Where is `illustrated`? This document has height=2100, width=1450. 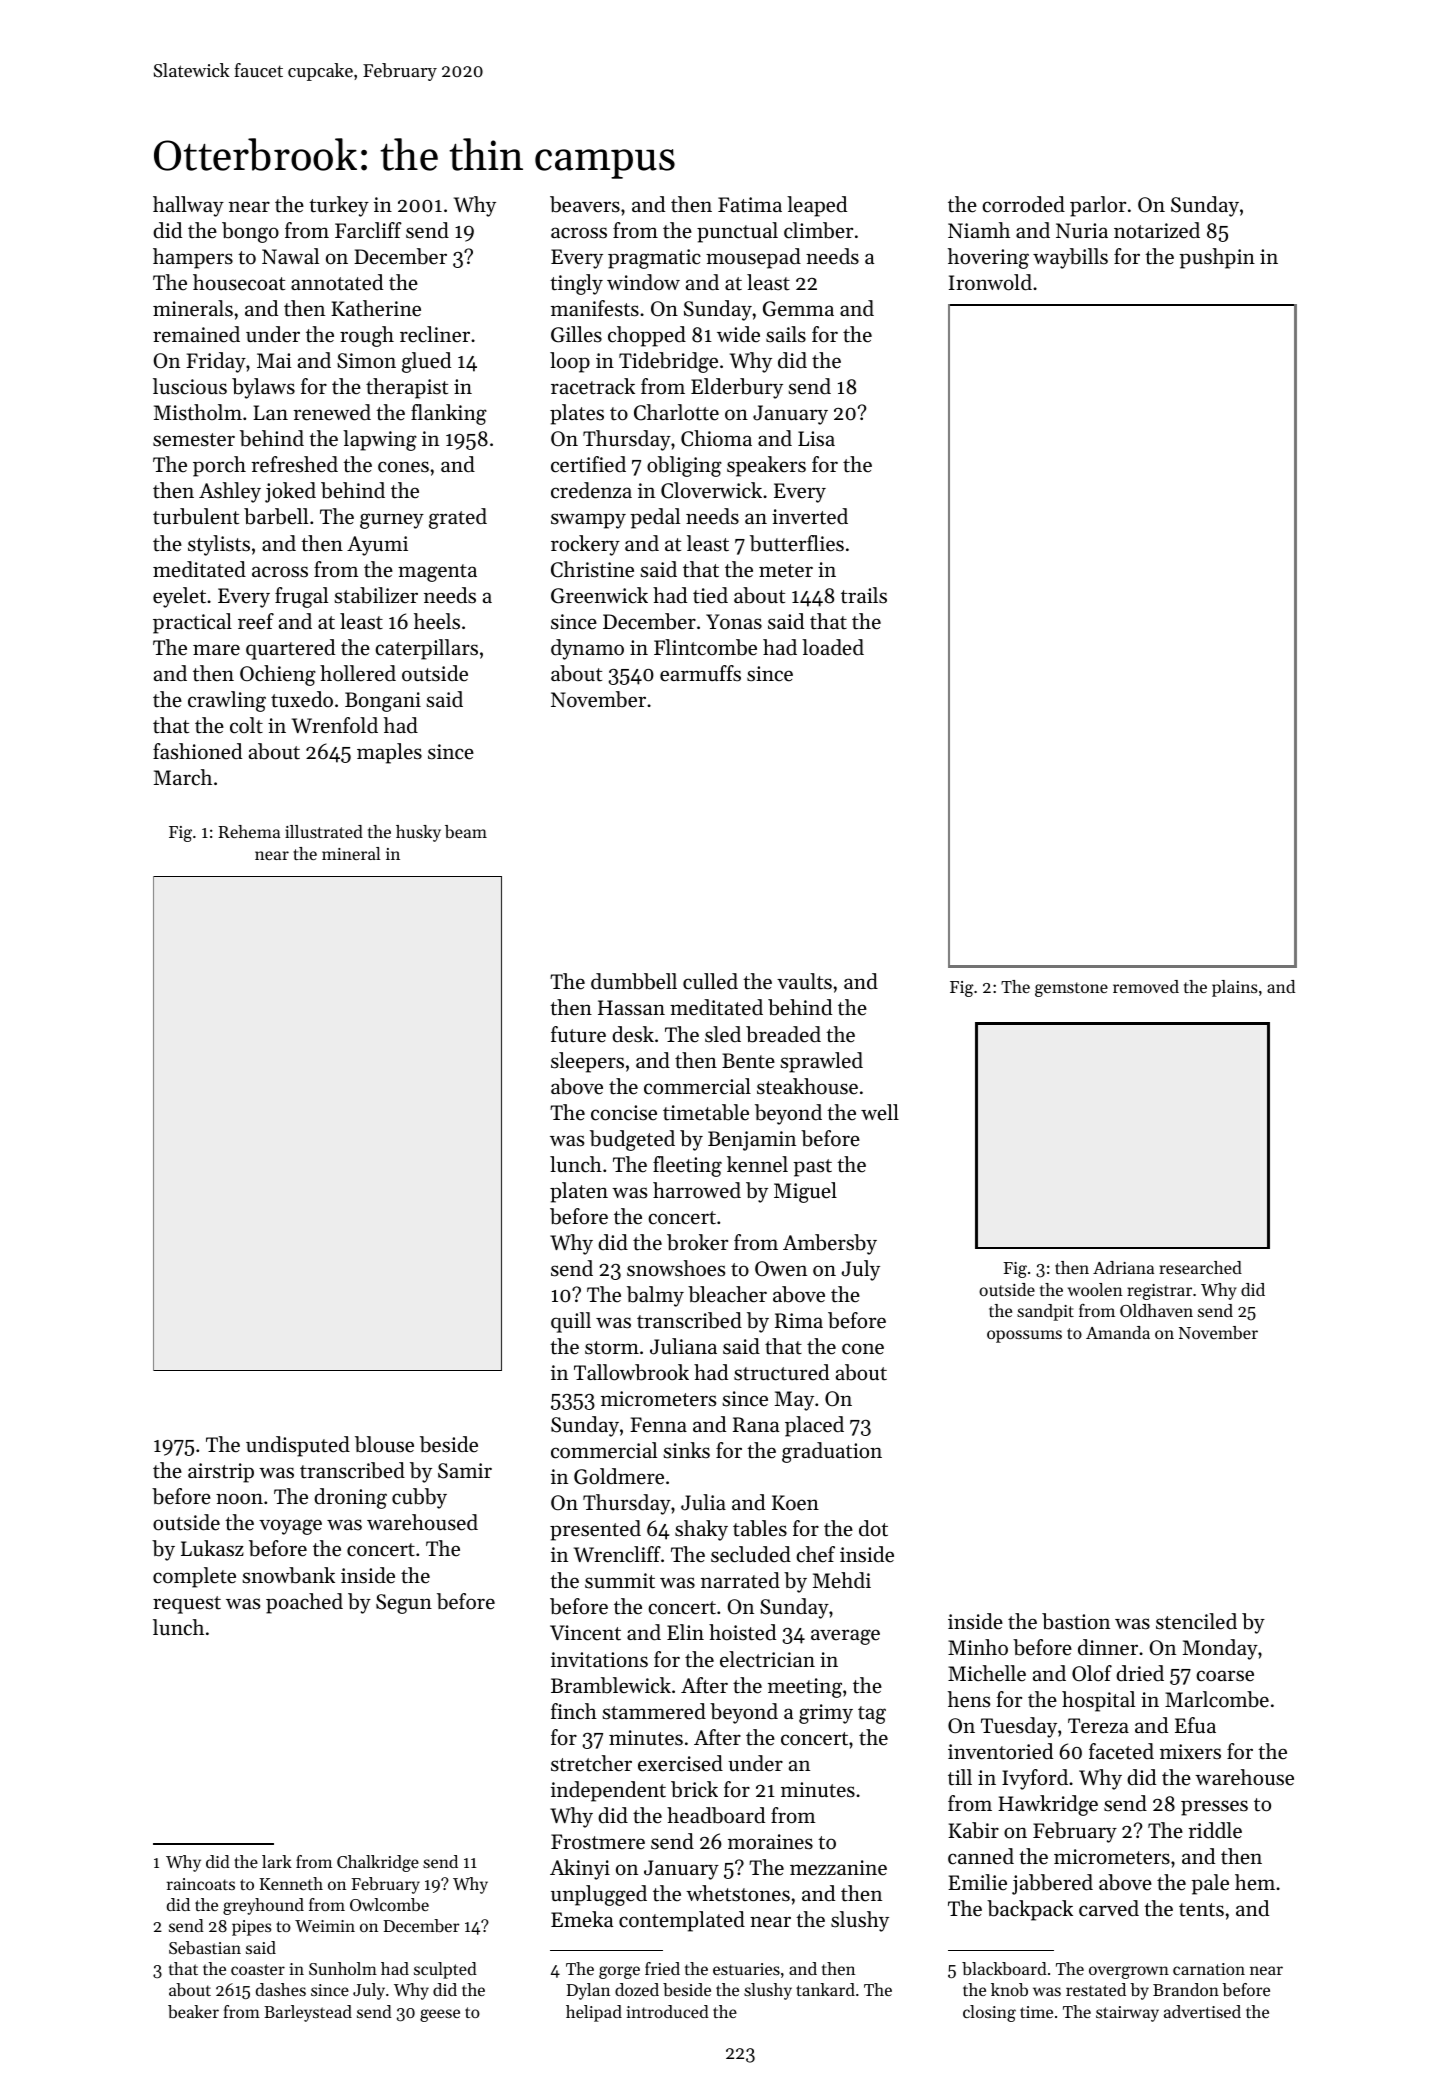 illustrated is located at coordinates (324, 831).
